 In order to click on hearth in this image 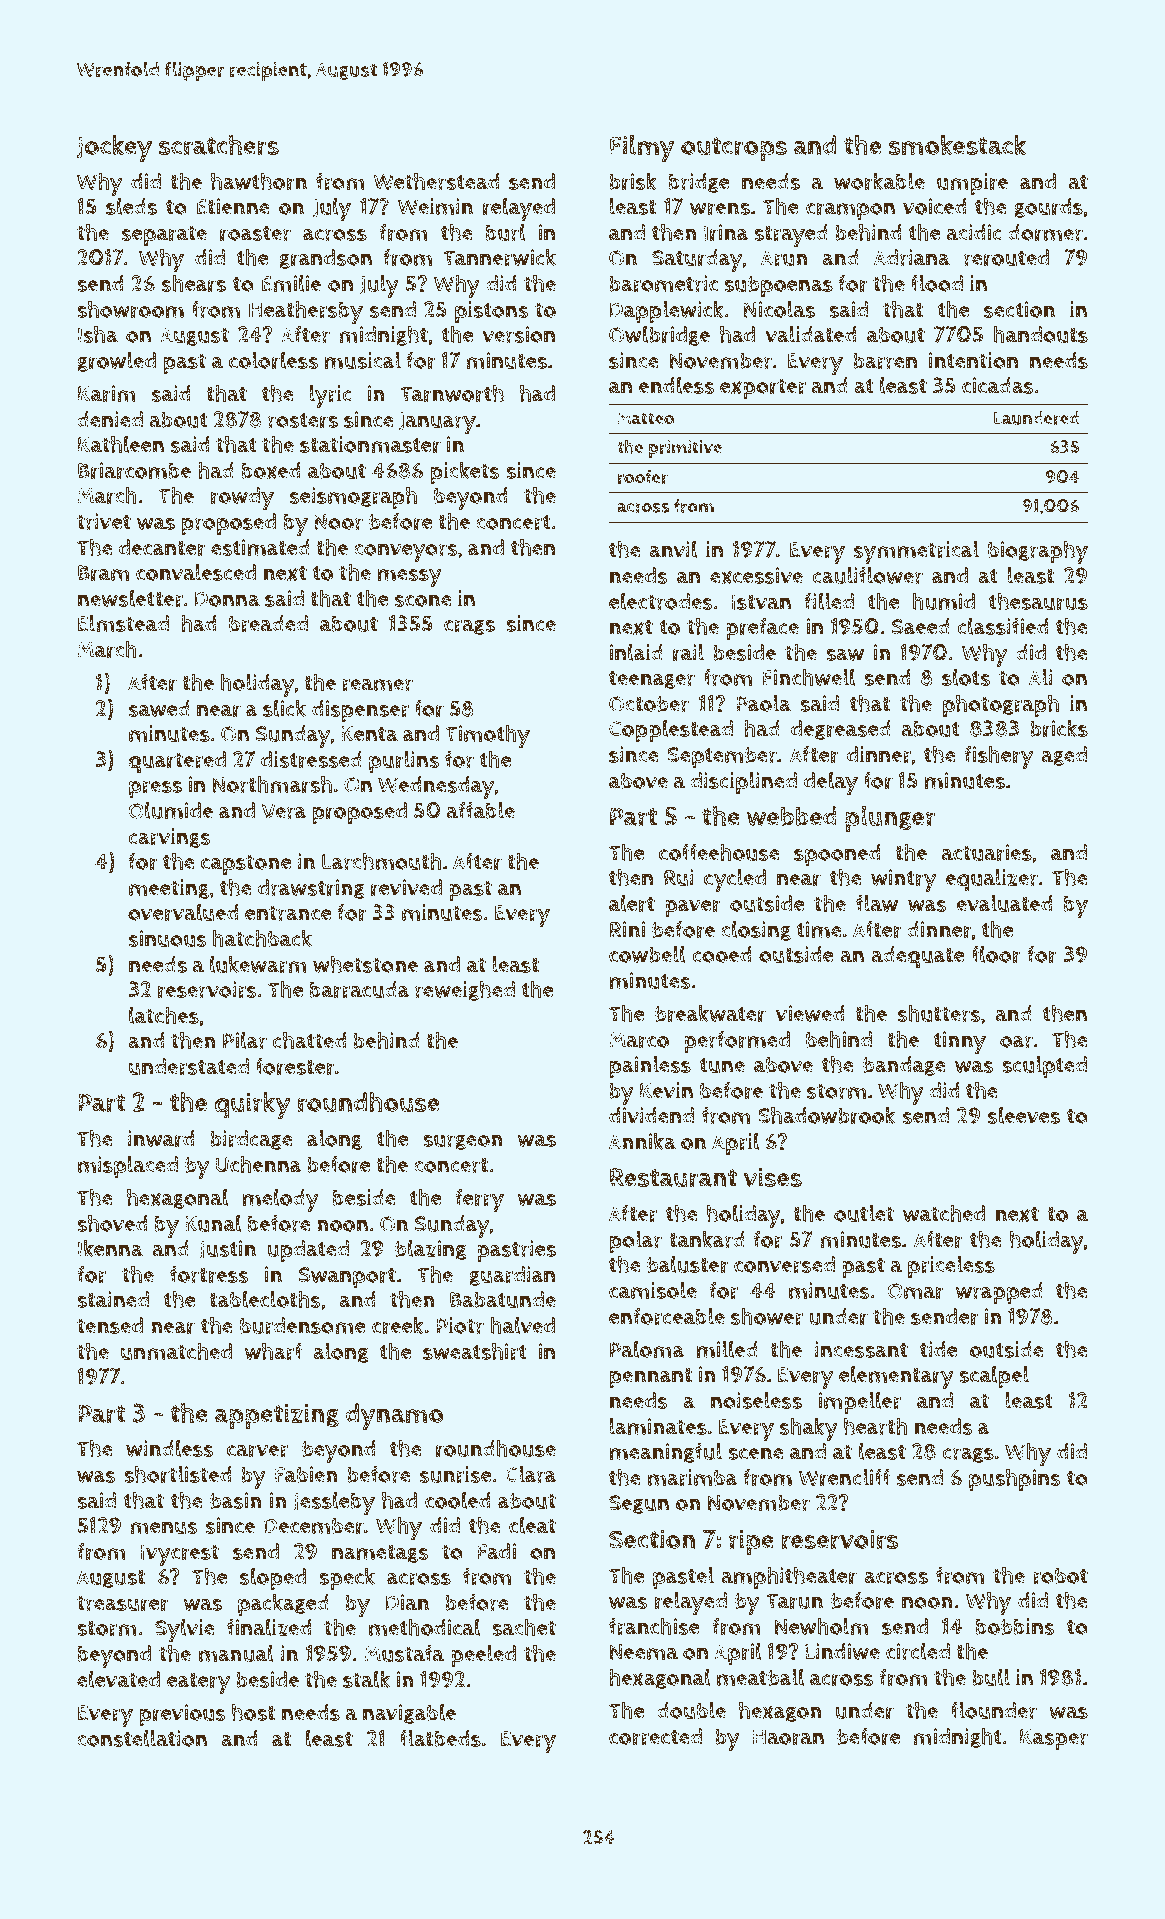, I will do `click(875, 1426)`.
